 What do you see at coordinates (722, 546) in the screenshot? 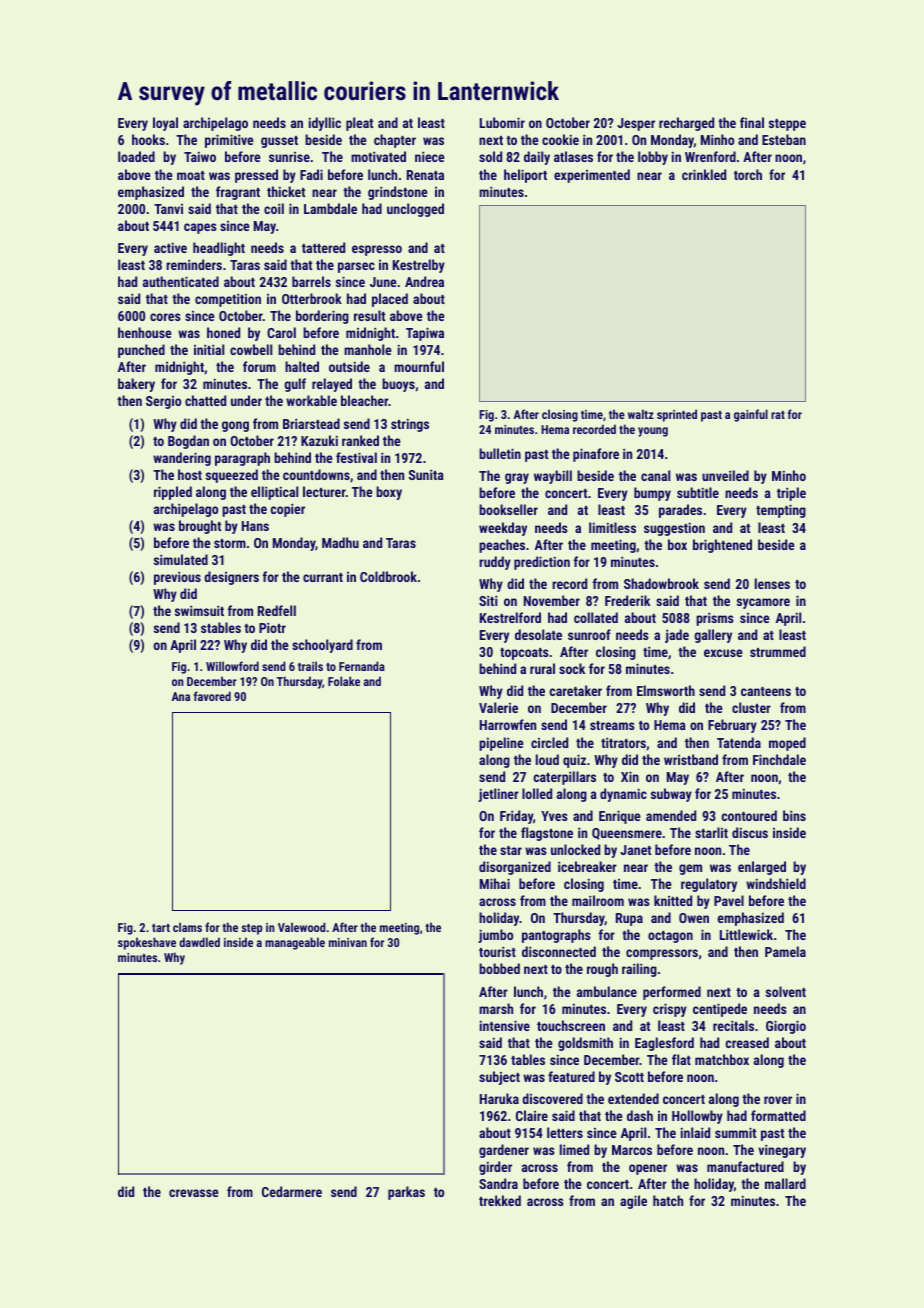
I see `brightened` at bounding box center [722, 546].
